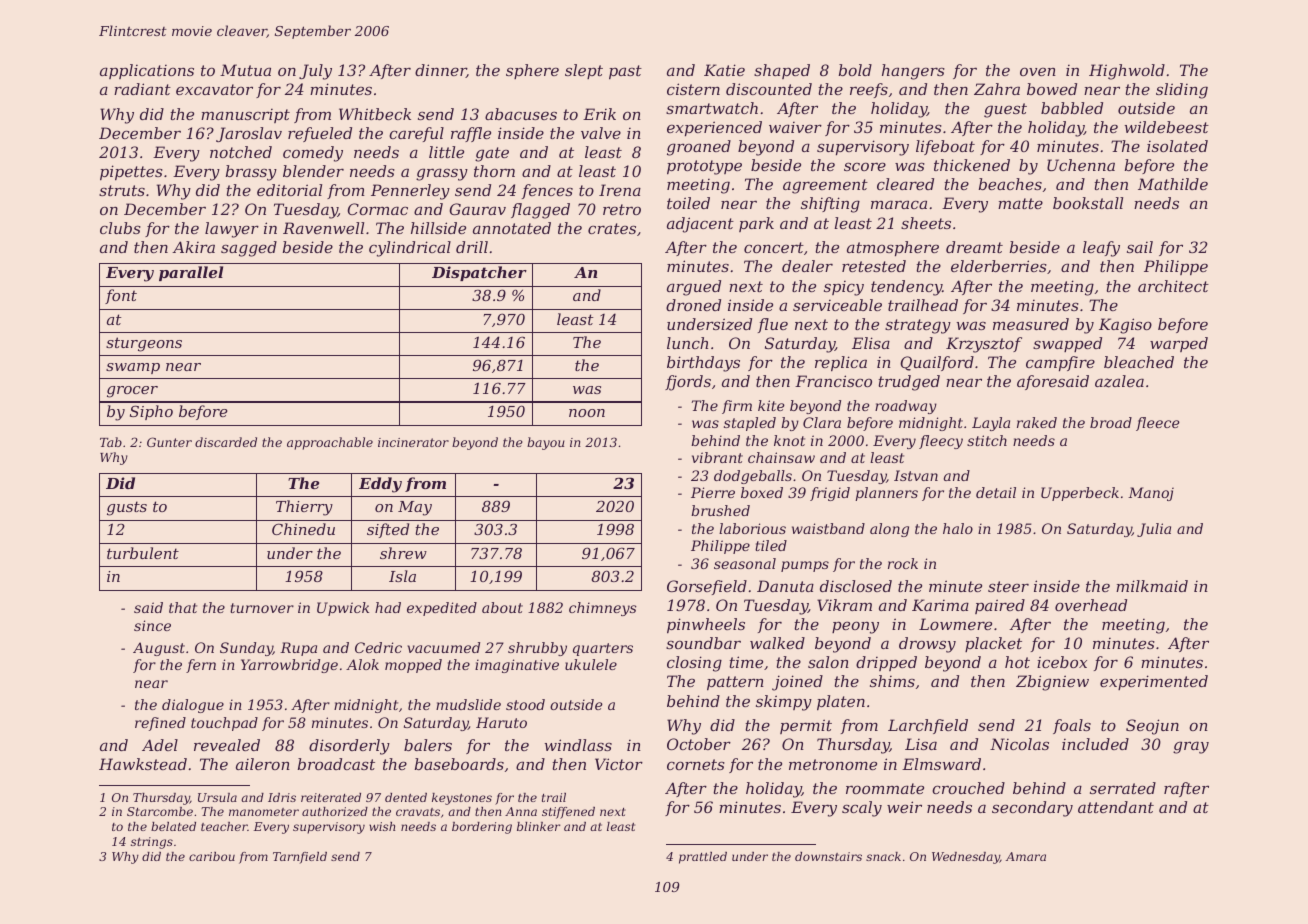 This document has height=924, width=1308. Describe the element at coordinates (330, 443) in the document. I see `approachable` at that location.
